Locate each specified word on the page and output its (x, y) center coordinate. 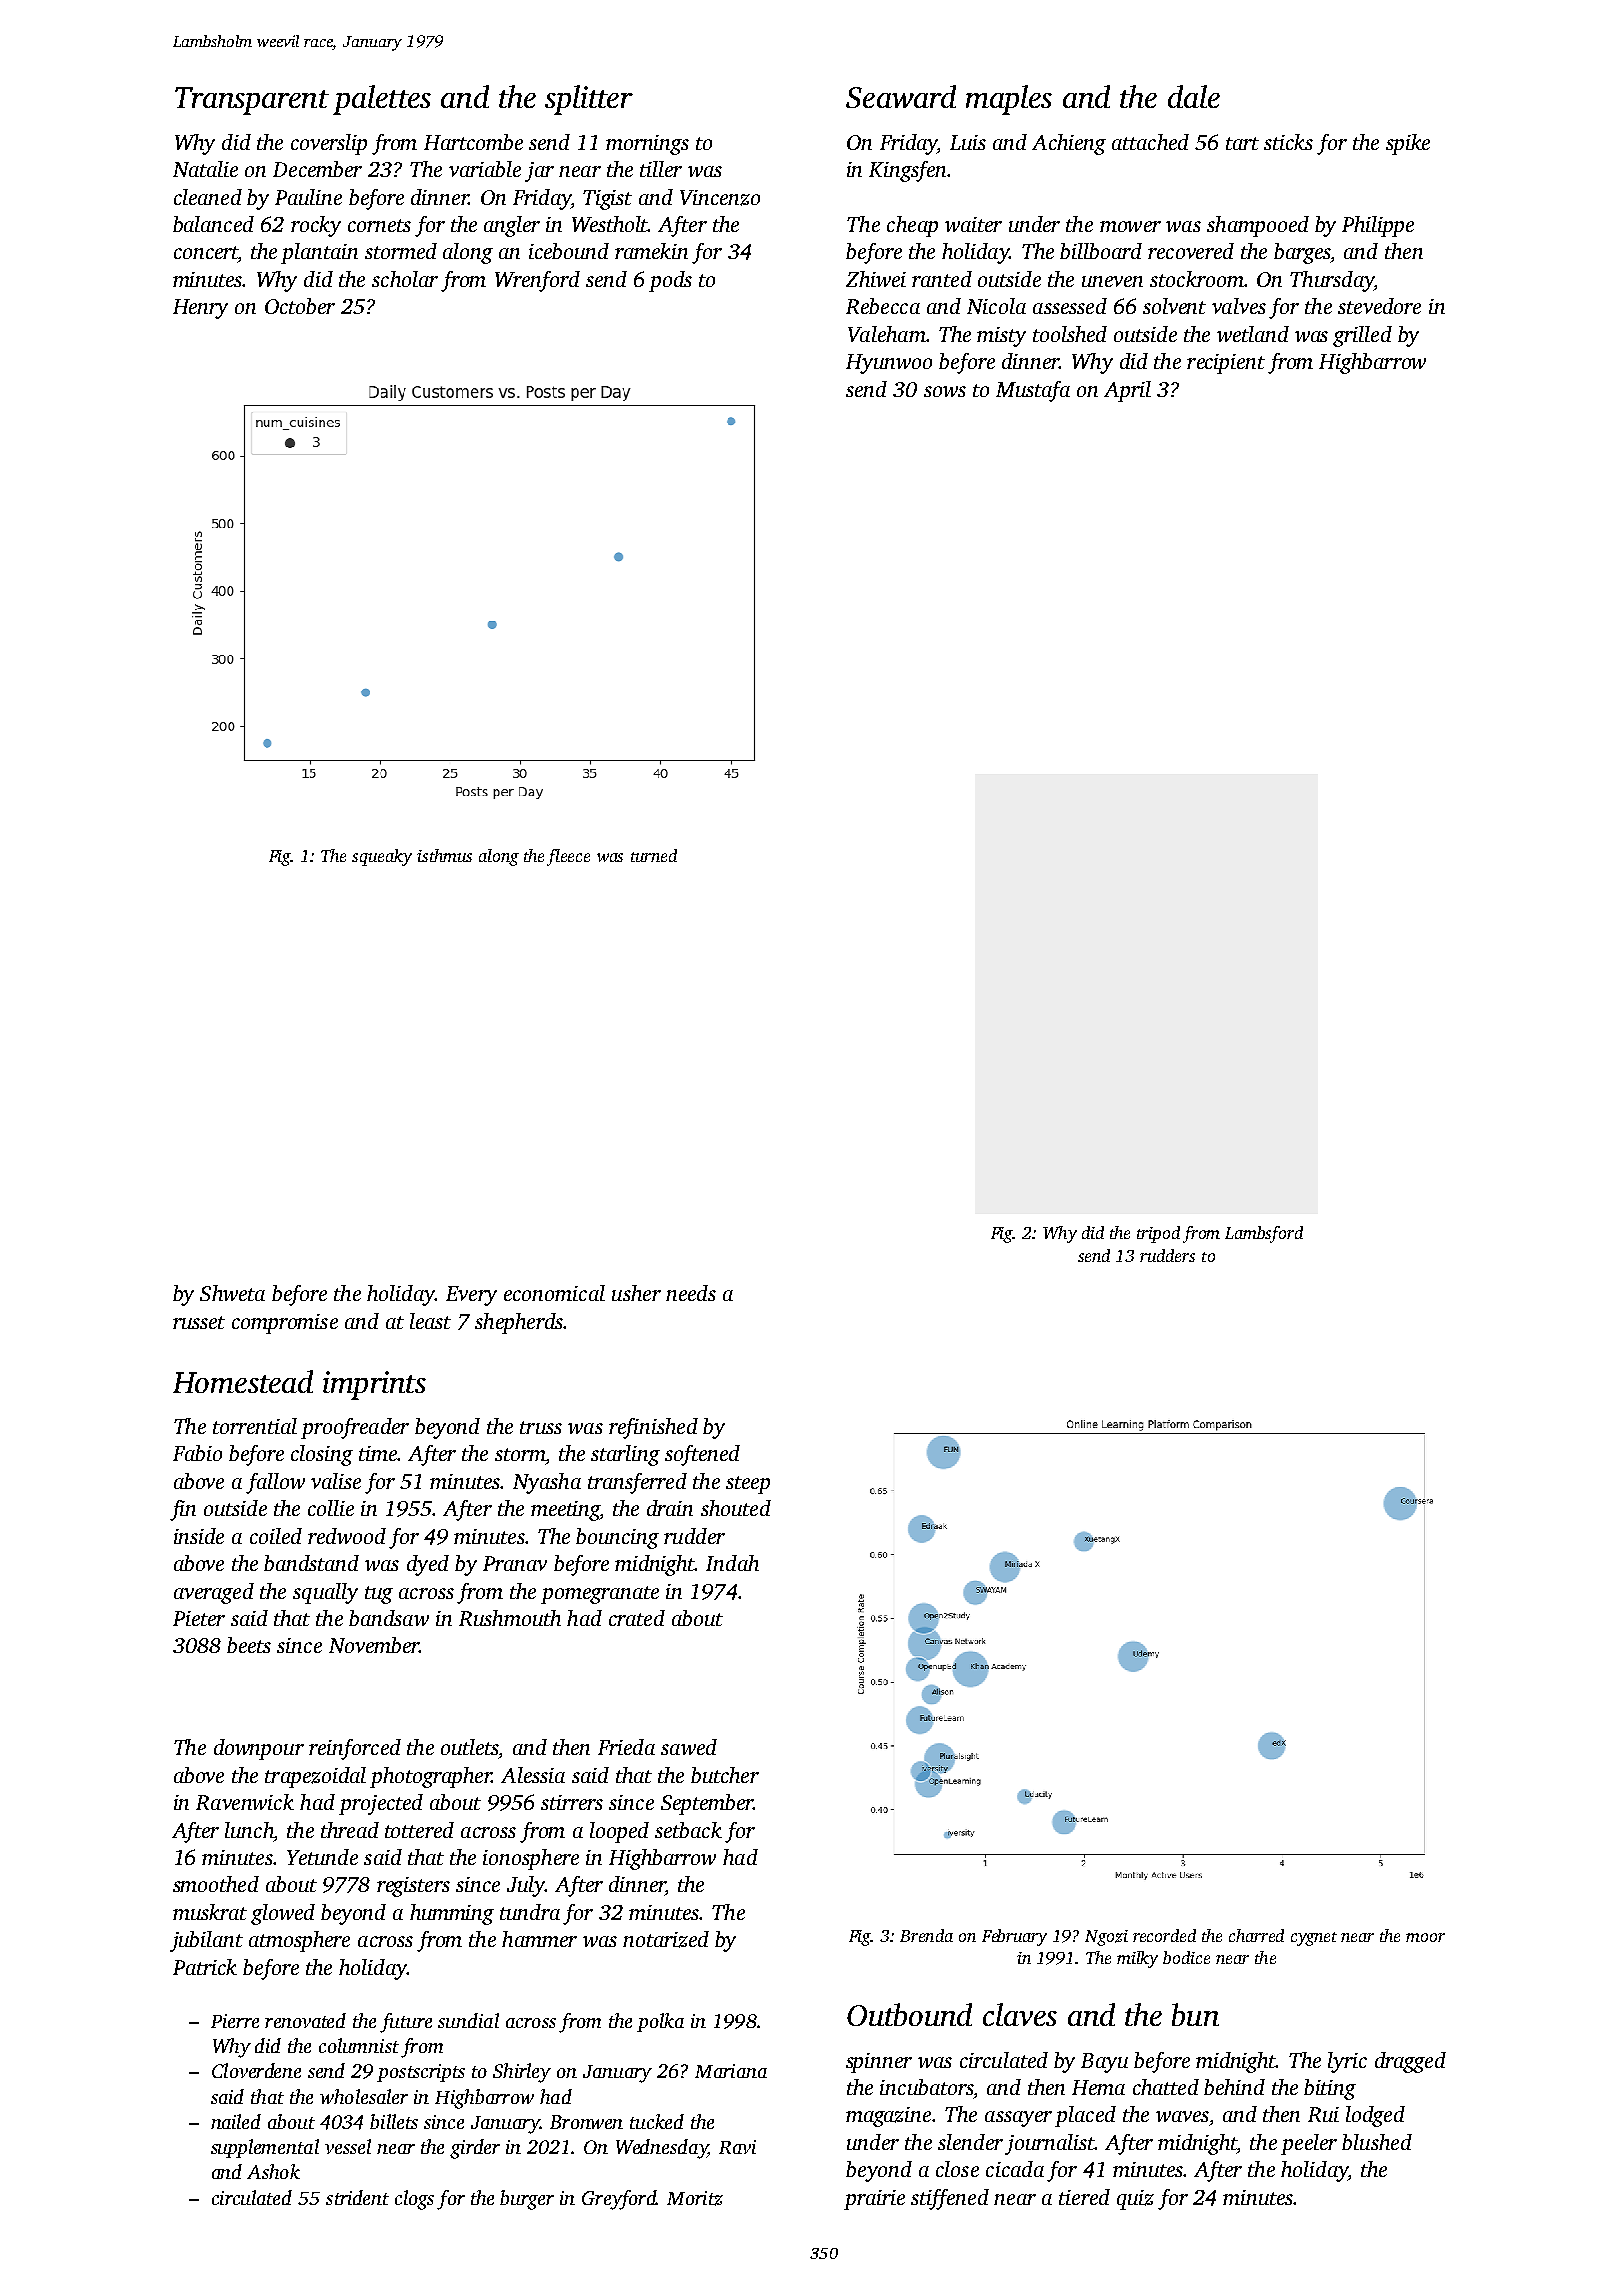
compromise (285, 1324)
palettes (382, 100)
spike (1408, 144)
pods (670, 281)
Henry (200, 309)
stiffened (950, 2199)
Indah (732, 1563)
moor (1425, 1937)
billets (394, 2121)
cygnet (1314, 1939)
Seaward (901, 96)
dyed (428, 1565)
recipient (1226, 364)
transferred (637, 1483)
